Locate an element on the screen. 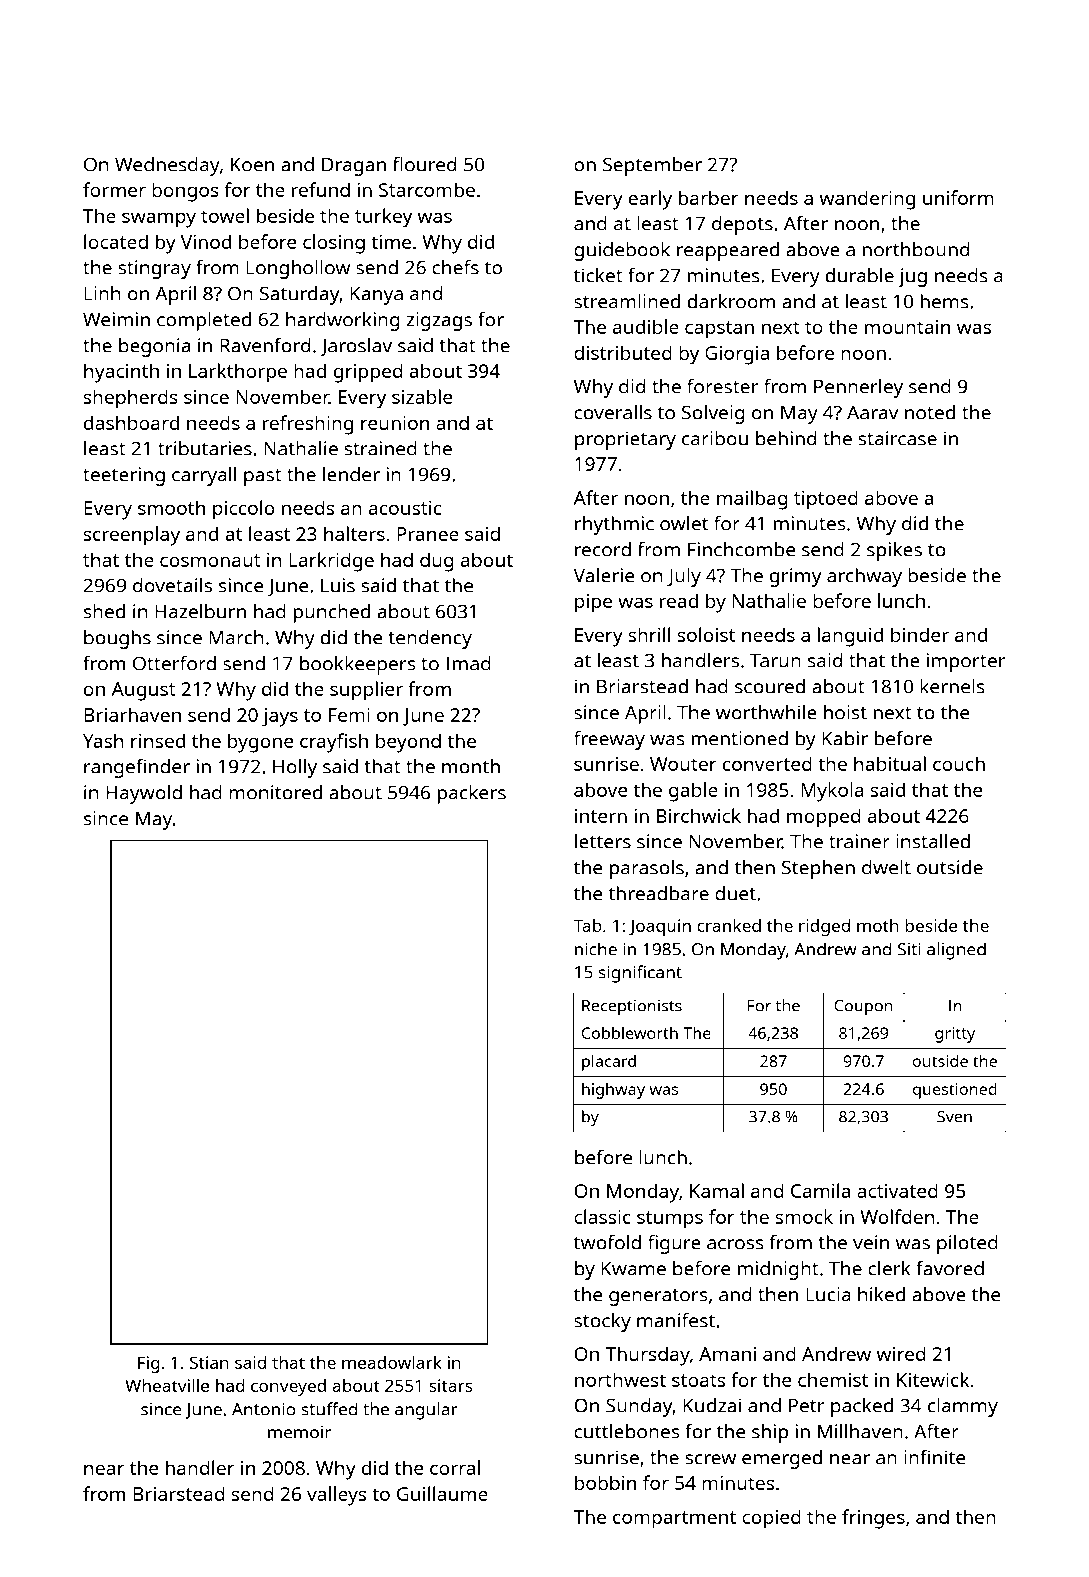  classic is located at coordinates (602, 1216).
